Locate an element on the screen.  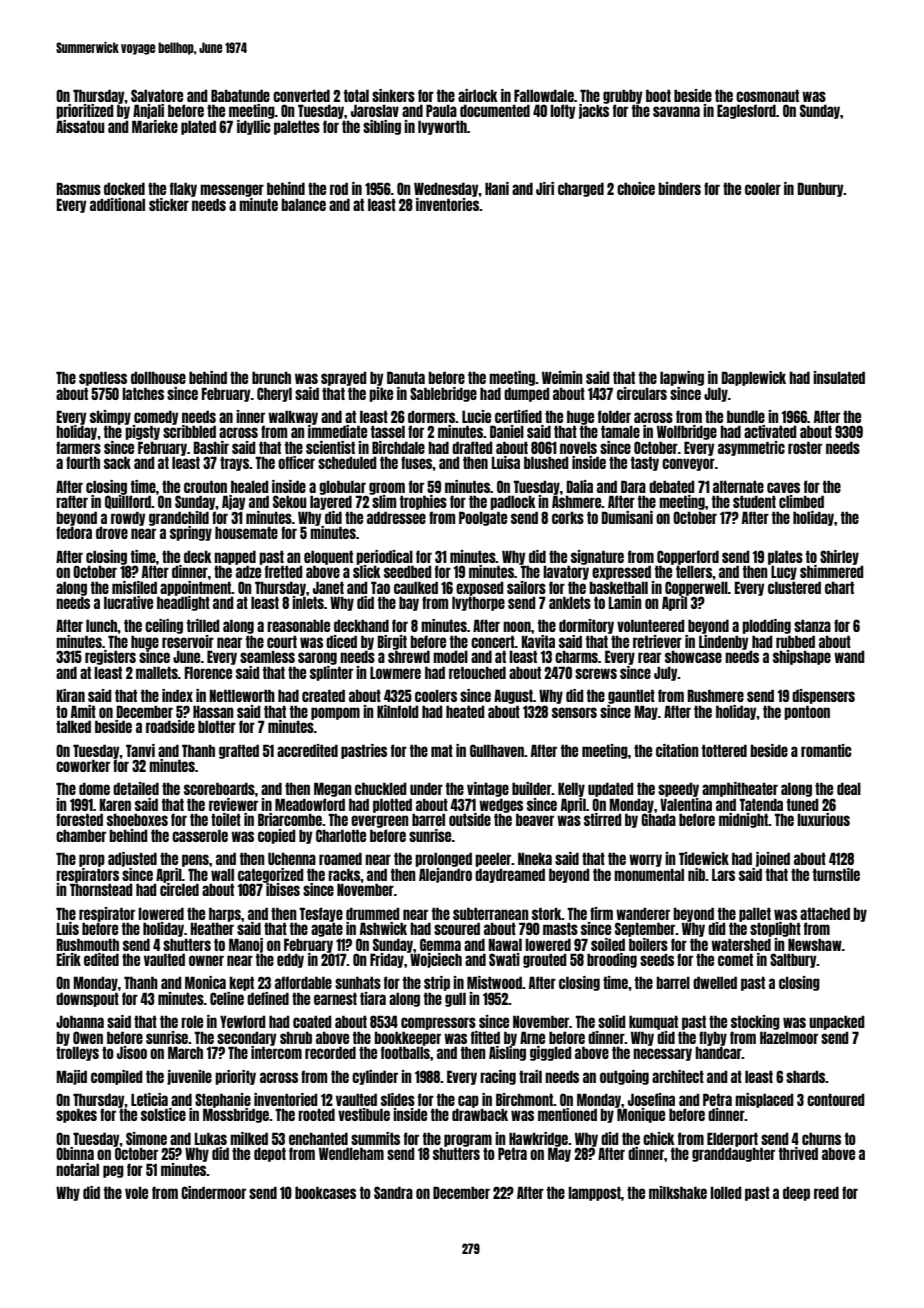
bookkeeper is located at coordinates (407, 1038).
